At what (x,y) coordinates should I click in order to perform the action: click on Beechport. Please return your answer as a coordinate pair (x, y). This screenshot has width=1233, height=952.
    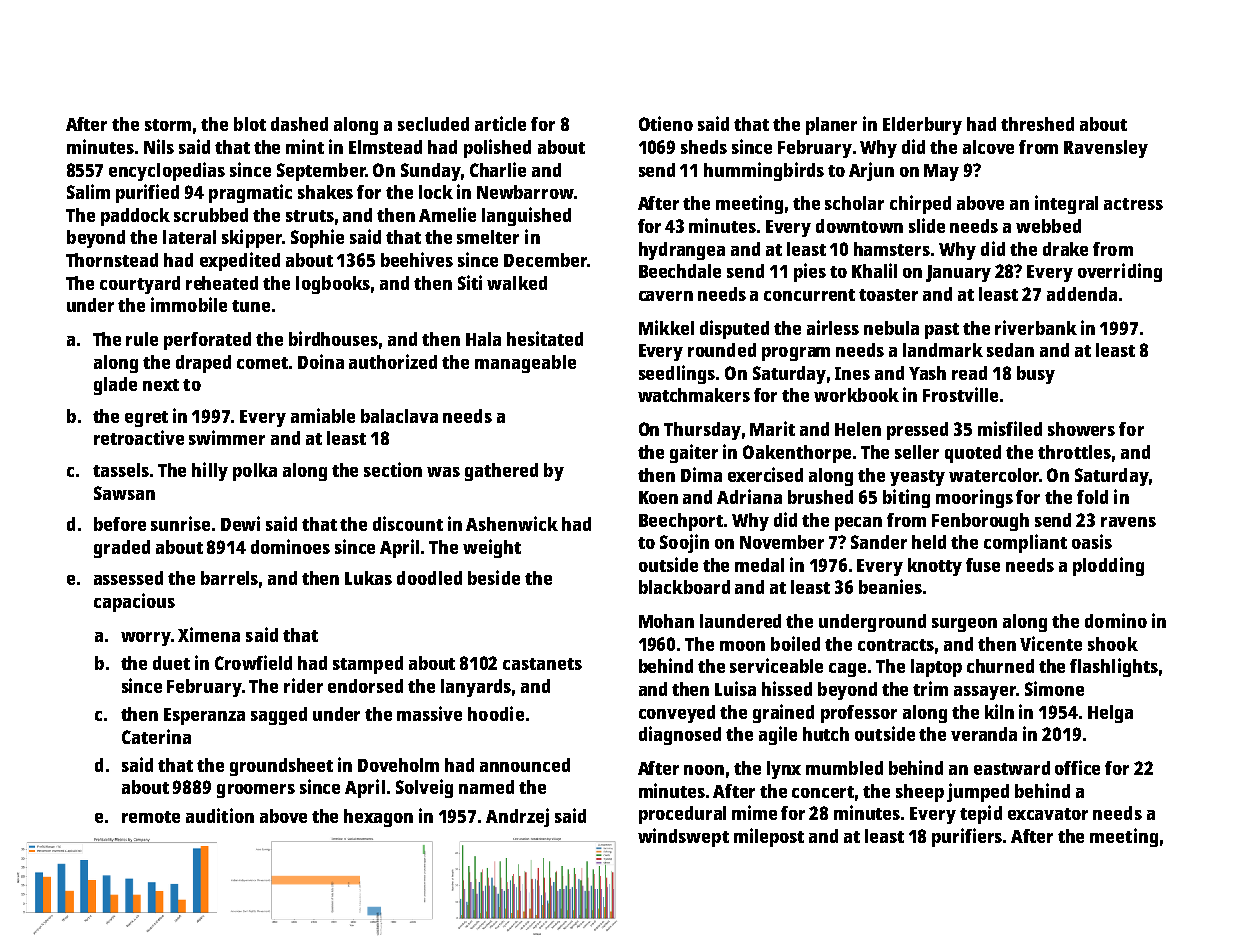
    Looking at the image, I should click on (681, 522).
